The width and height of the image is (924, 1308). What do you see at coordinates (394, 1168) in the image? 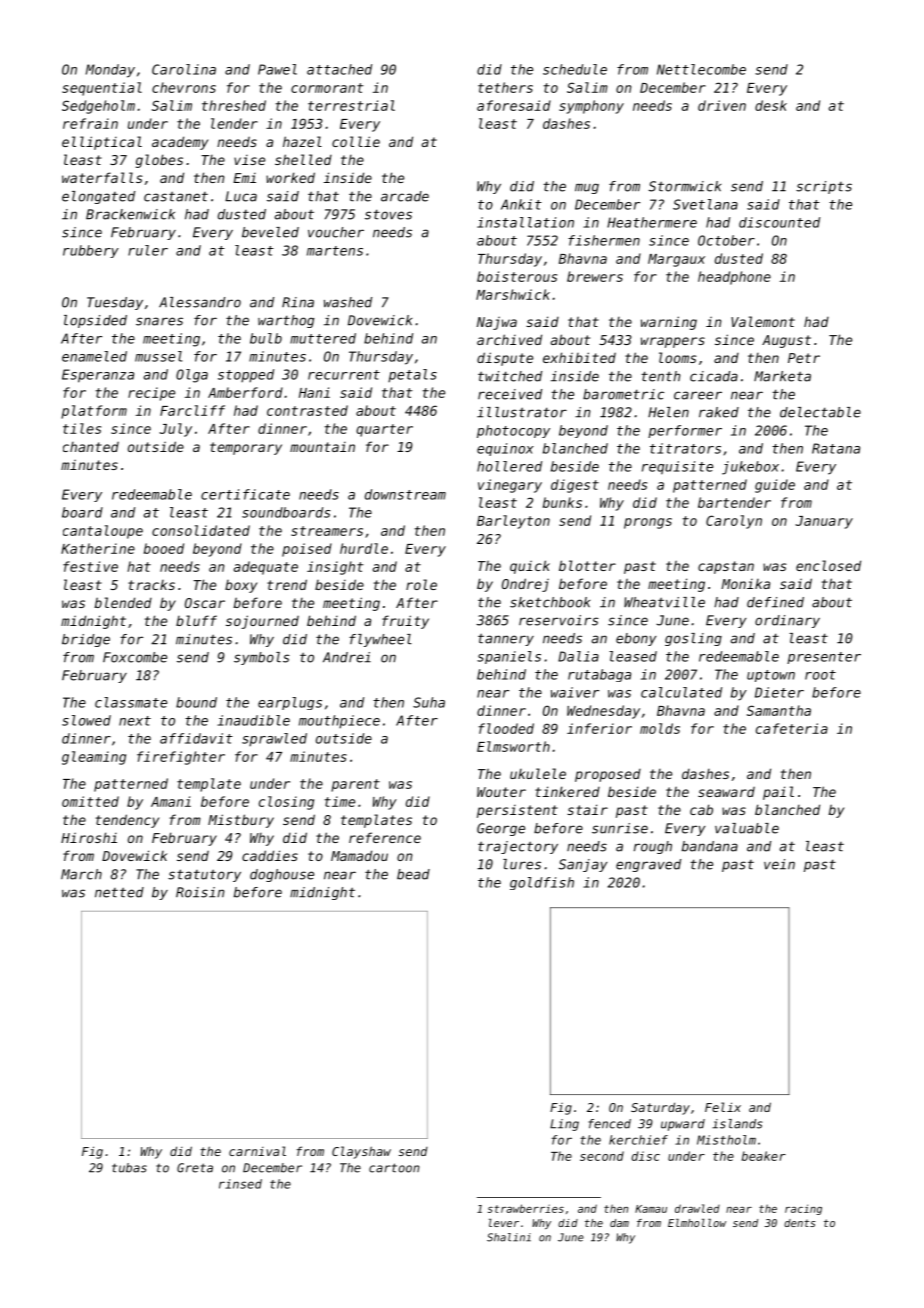
I see `cartoon` at bounding box center [394, 1168].
